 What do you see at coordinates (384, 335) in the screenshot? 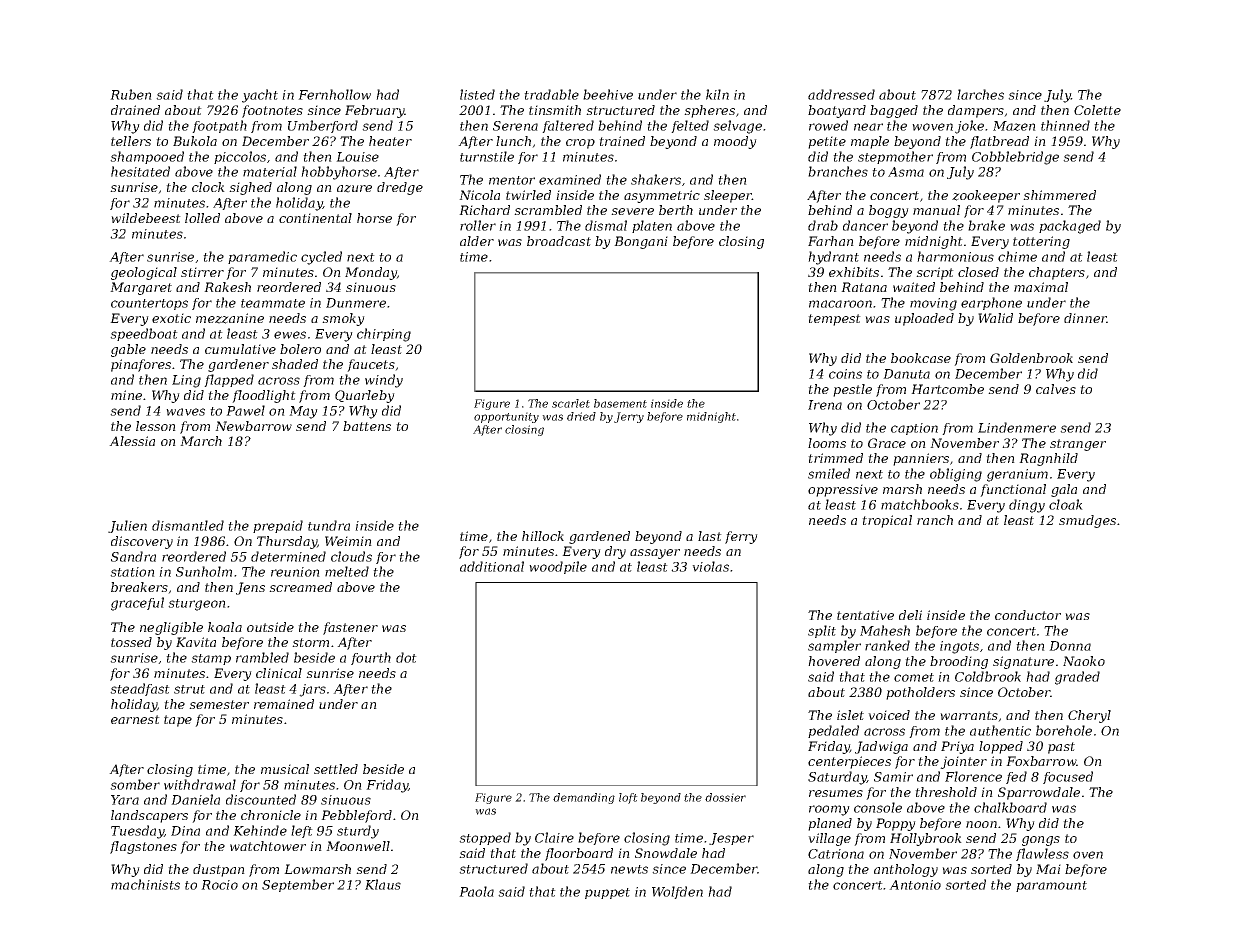
I see `chirping` at bounding box center [384, 335].
